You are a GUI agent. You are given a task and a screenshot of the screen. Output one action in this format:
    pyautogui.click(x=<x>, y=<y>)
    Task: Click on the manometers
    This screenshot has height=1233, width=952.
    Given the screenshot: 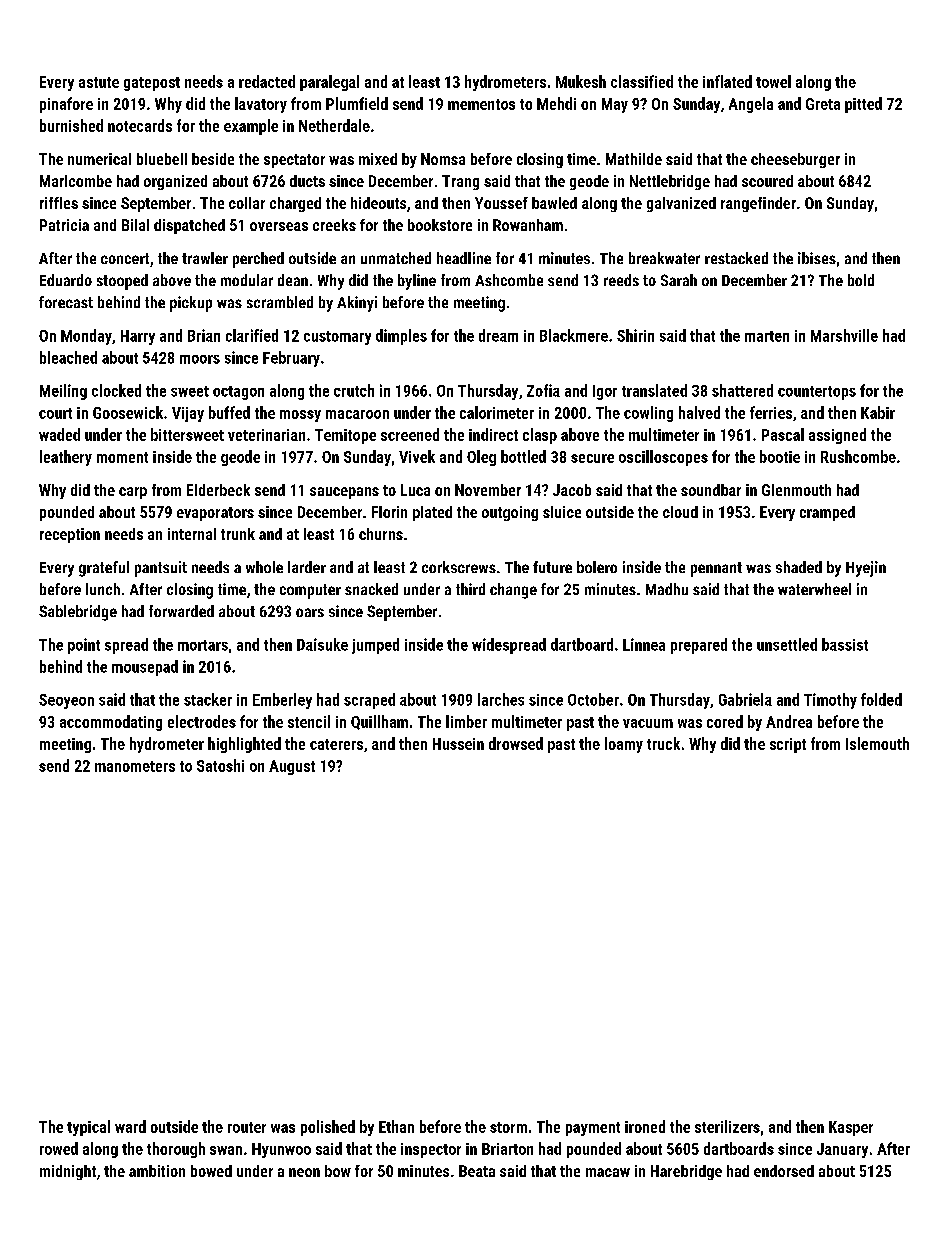 What is the action you would take?
    pyautogui.click(x=135, y=766)
